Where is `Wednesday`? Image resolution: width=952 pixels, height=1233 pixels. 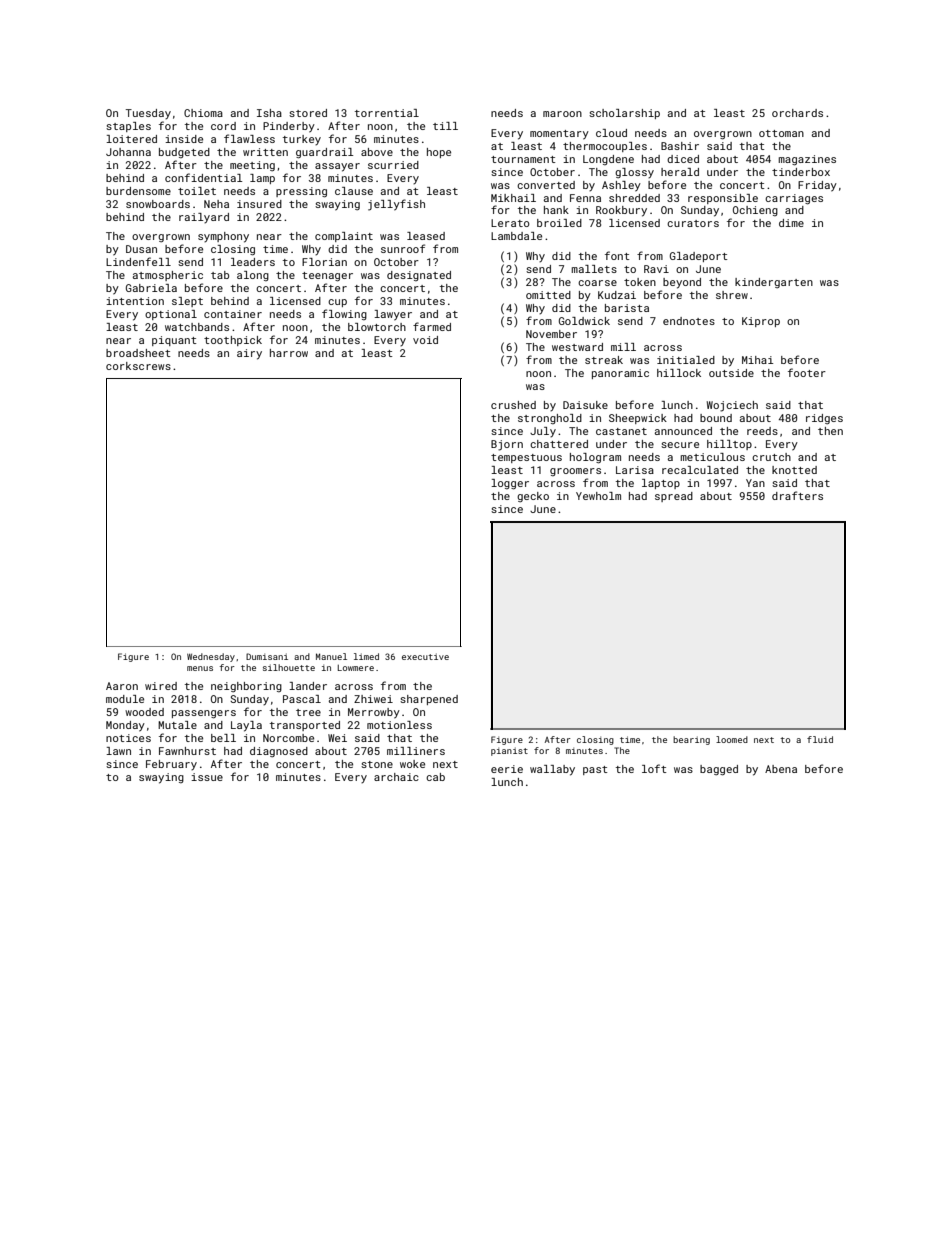 Wednesday is located at coordinates (211, 657).
